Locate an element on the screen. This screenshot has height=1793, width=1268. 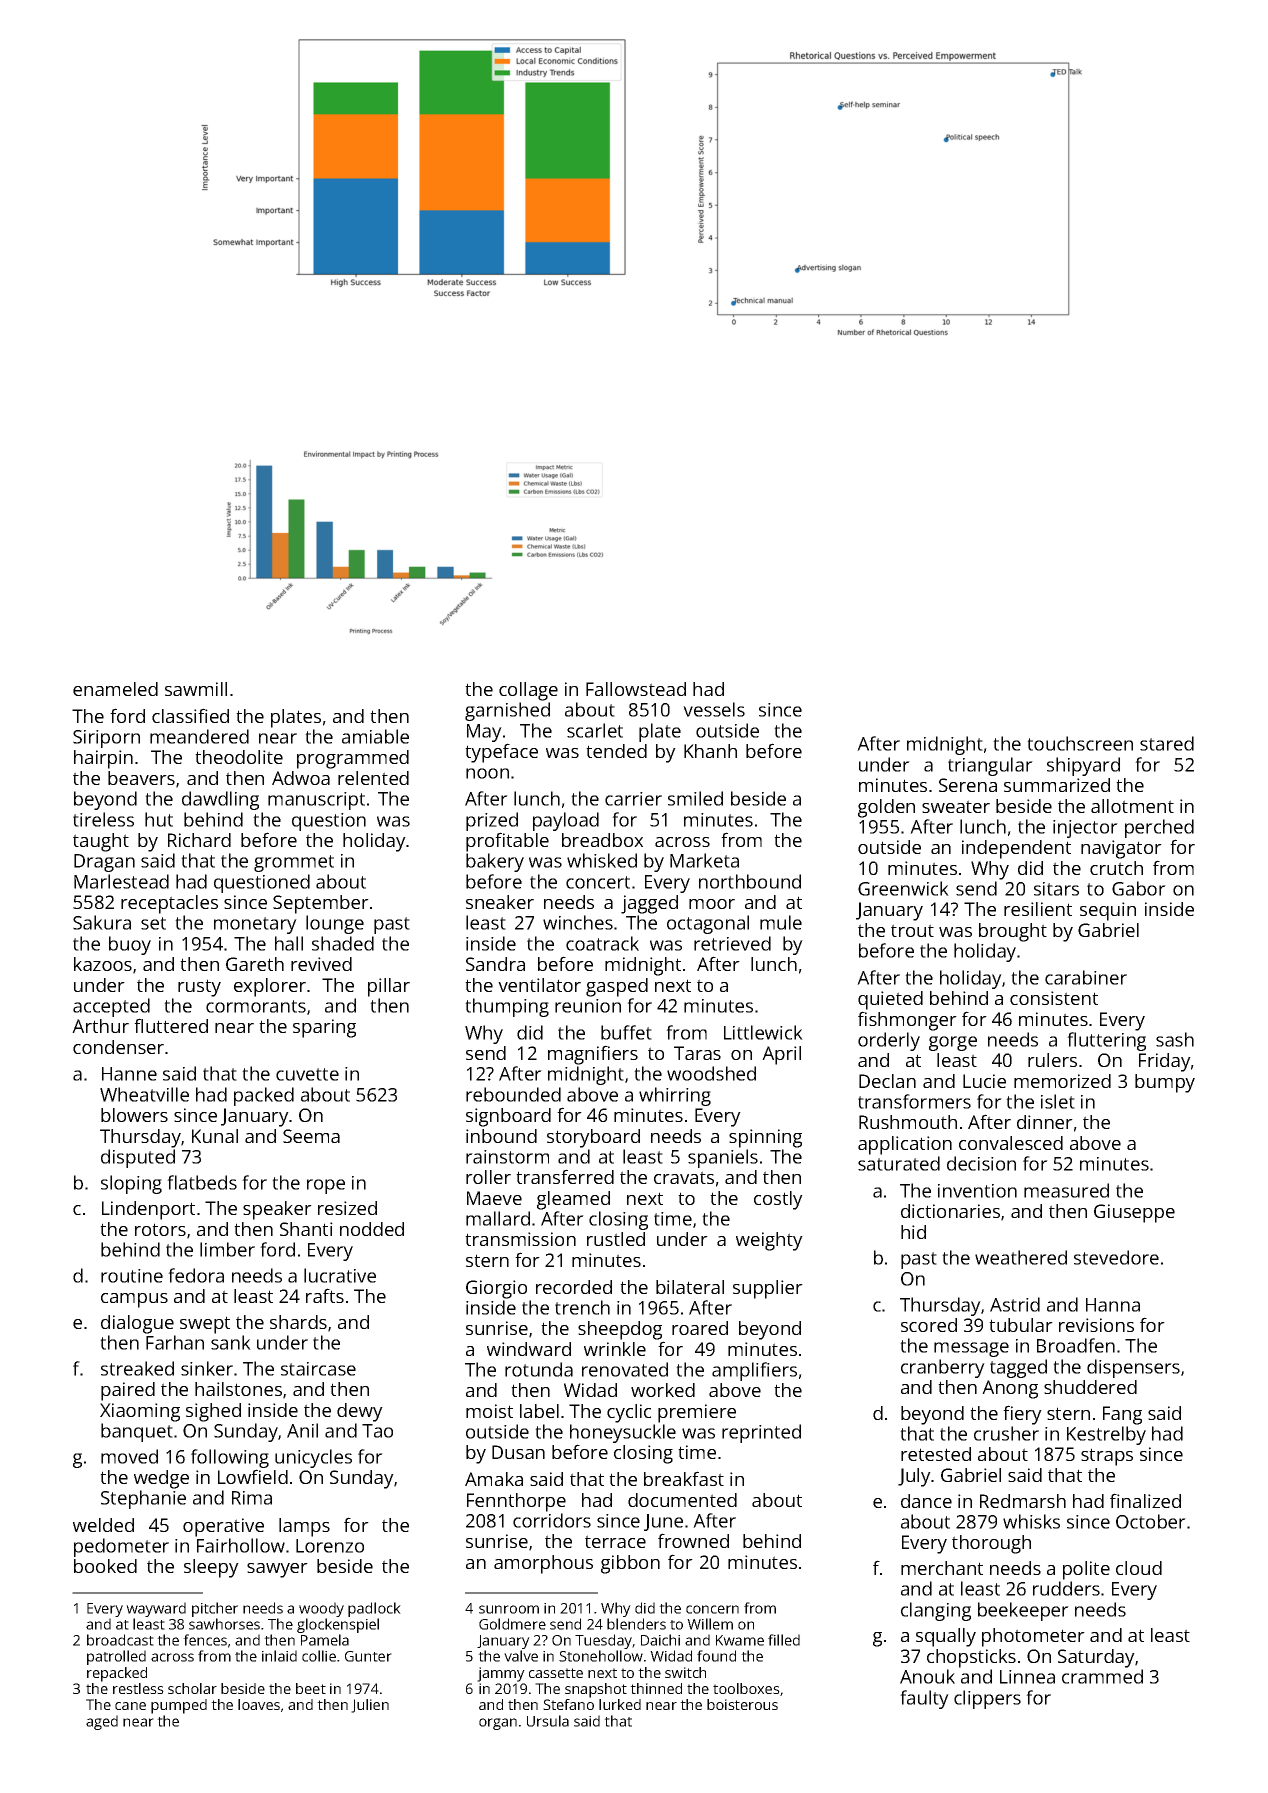
nodded is located at coordinates (372, 1229).
